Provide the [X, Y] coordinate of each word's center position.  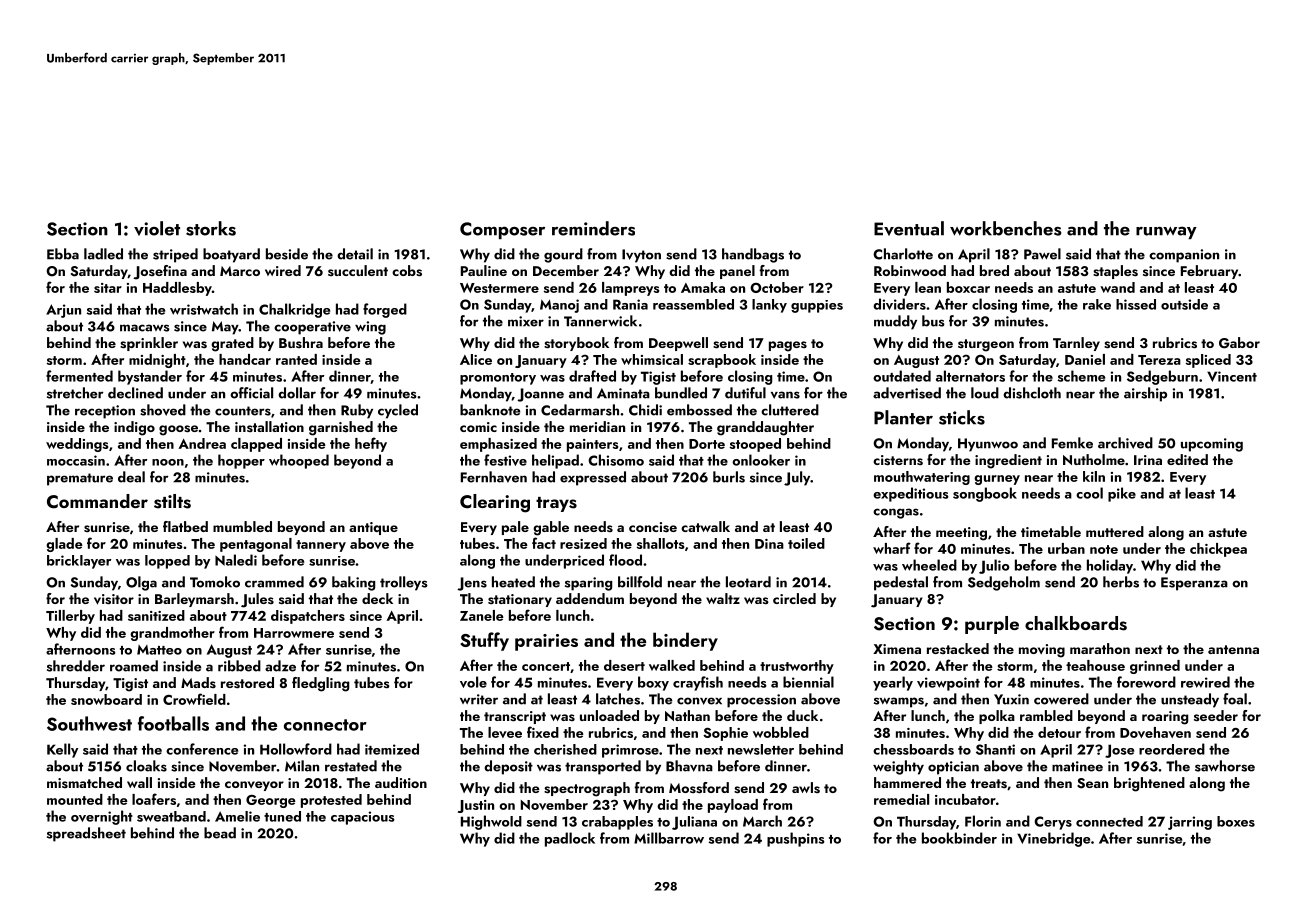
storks [211, 228]
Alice [476, 359]
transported [603, 767]
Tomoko [215, 582]
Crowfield [194, 699]
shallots [660, 543]
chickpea [1218, 550]
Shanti [995, 749]
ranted [296, 359]
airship [1145, 394]
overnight [102, 817]
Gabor [1239, 343]
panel [737, 272]
